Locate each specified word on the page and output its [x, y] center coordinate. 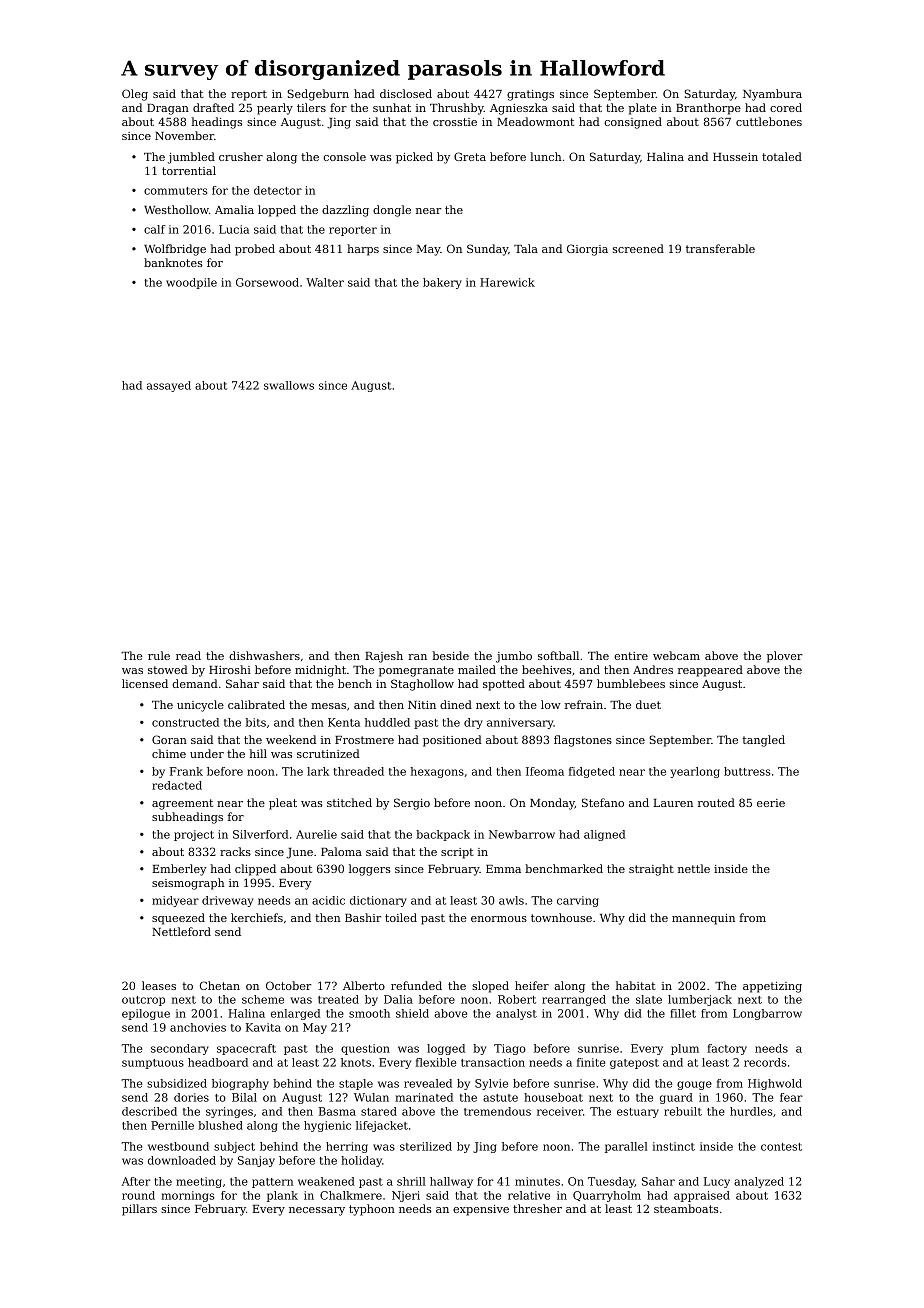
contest [781, 1147]
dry [473, 723]
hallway [451, 1182]
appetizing [772, 987]
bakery [442, 283]
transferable [720, 248]
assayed [169, 386]
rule [159, 655]
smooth [369, 1013]
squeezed [178, 919]
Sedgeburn [318, 95]
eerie [771, 803]
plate [642, 109]
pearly [275, 109]
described [149, 1111]
